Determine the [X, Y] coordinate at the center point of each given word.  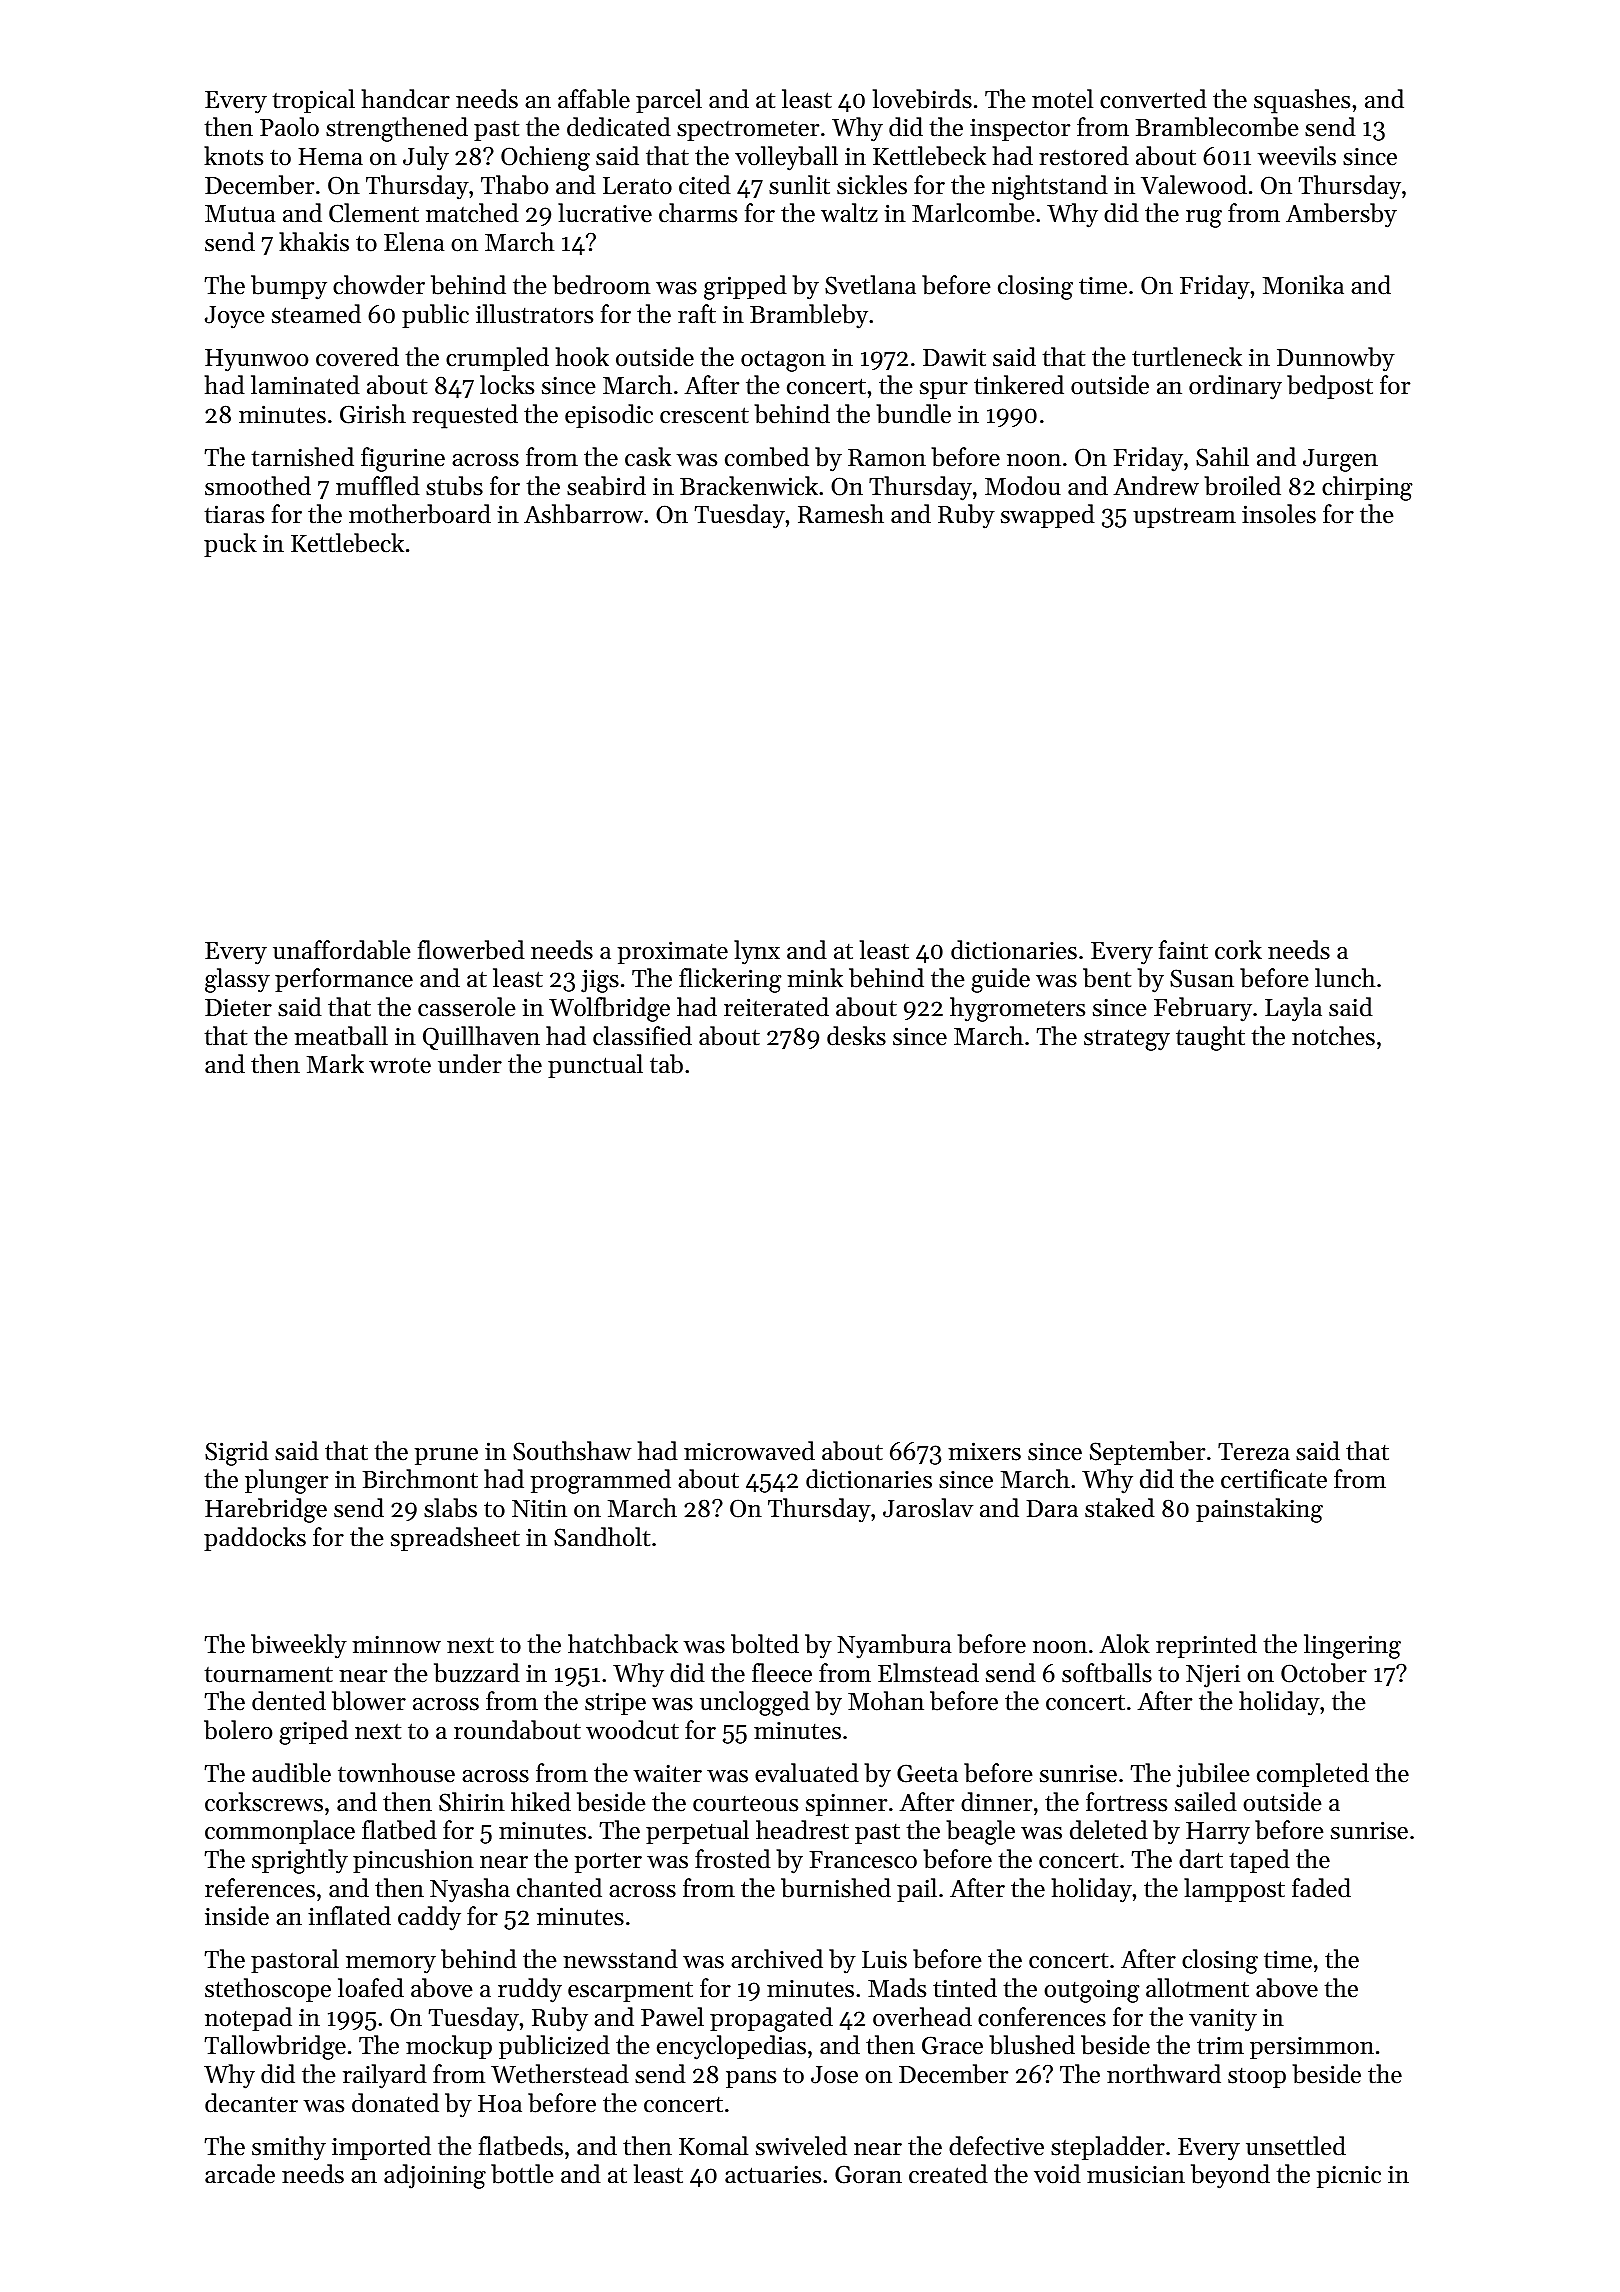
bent [1107, 978]
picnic [1349, 2176]
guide [1001, 980]
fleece [782, 1673]
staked [1120, 1508]
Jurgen [1340, 460]
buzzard [477, 1673]
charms [698, 213]
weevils [1297, 156]
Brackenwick [749, 486]
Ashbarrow [583, 514]
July [426, 158]
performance [344, 980]
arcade [240, 2174]
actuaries [773, 2174]
